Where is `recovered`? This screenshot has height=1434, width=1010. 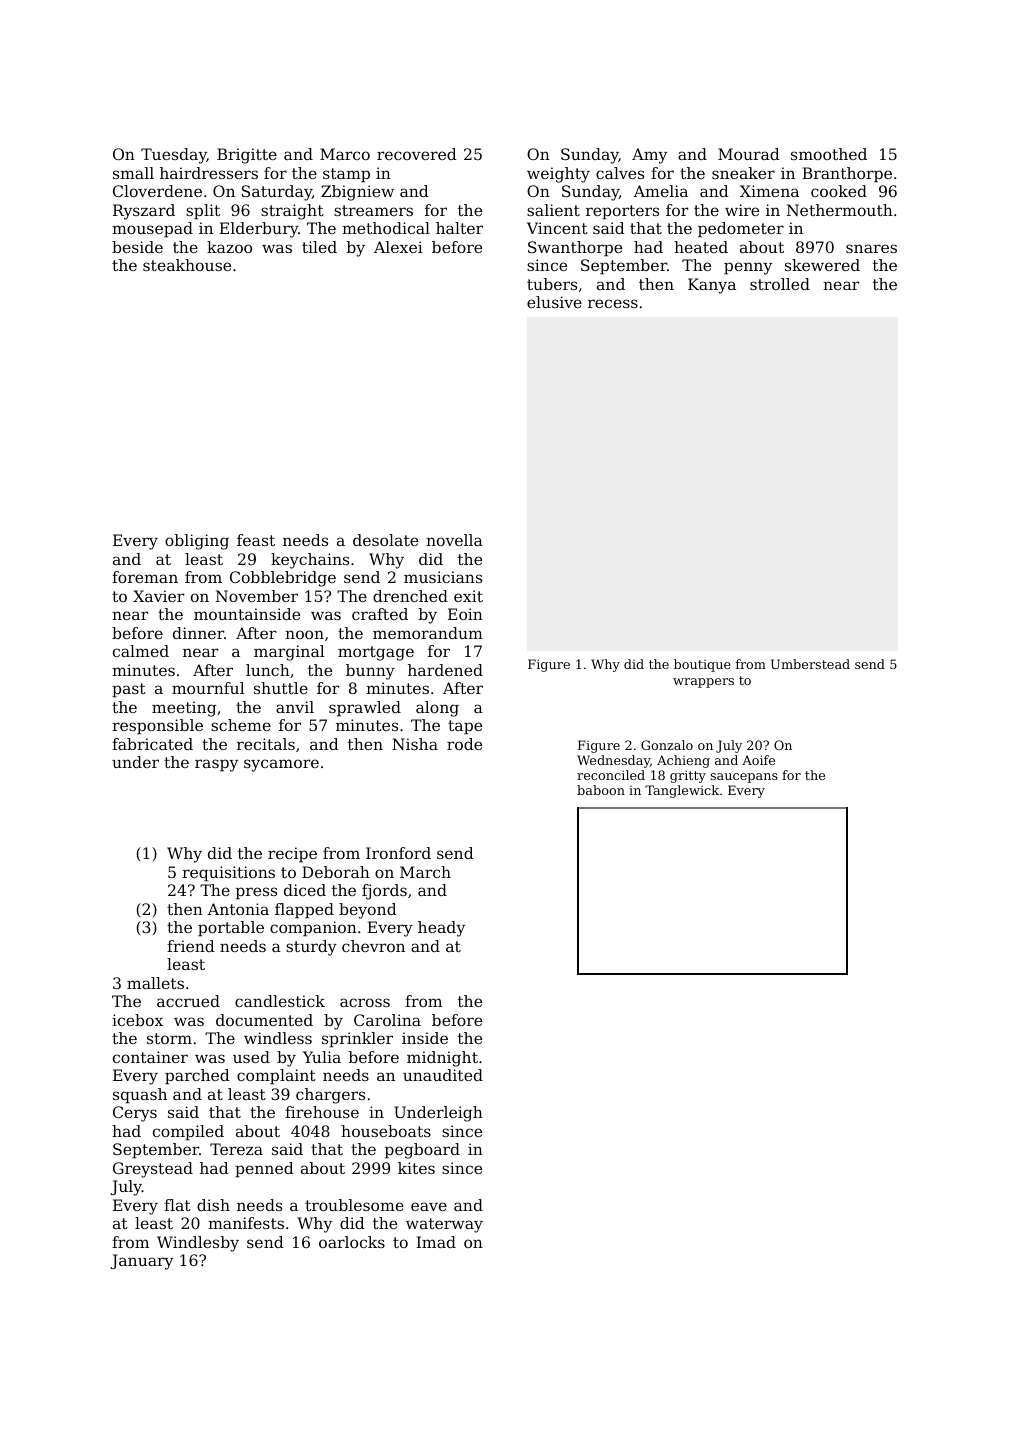
recovered is located at coordinates (417, 154).
